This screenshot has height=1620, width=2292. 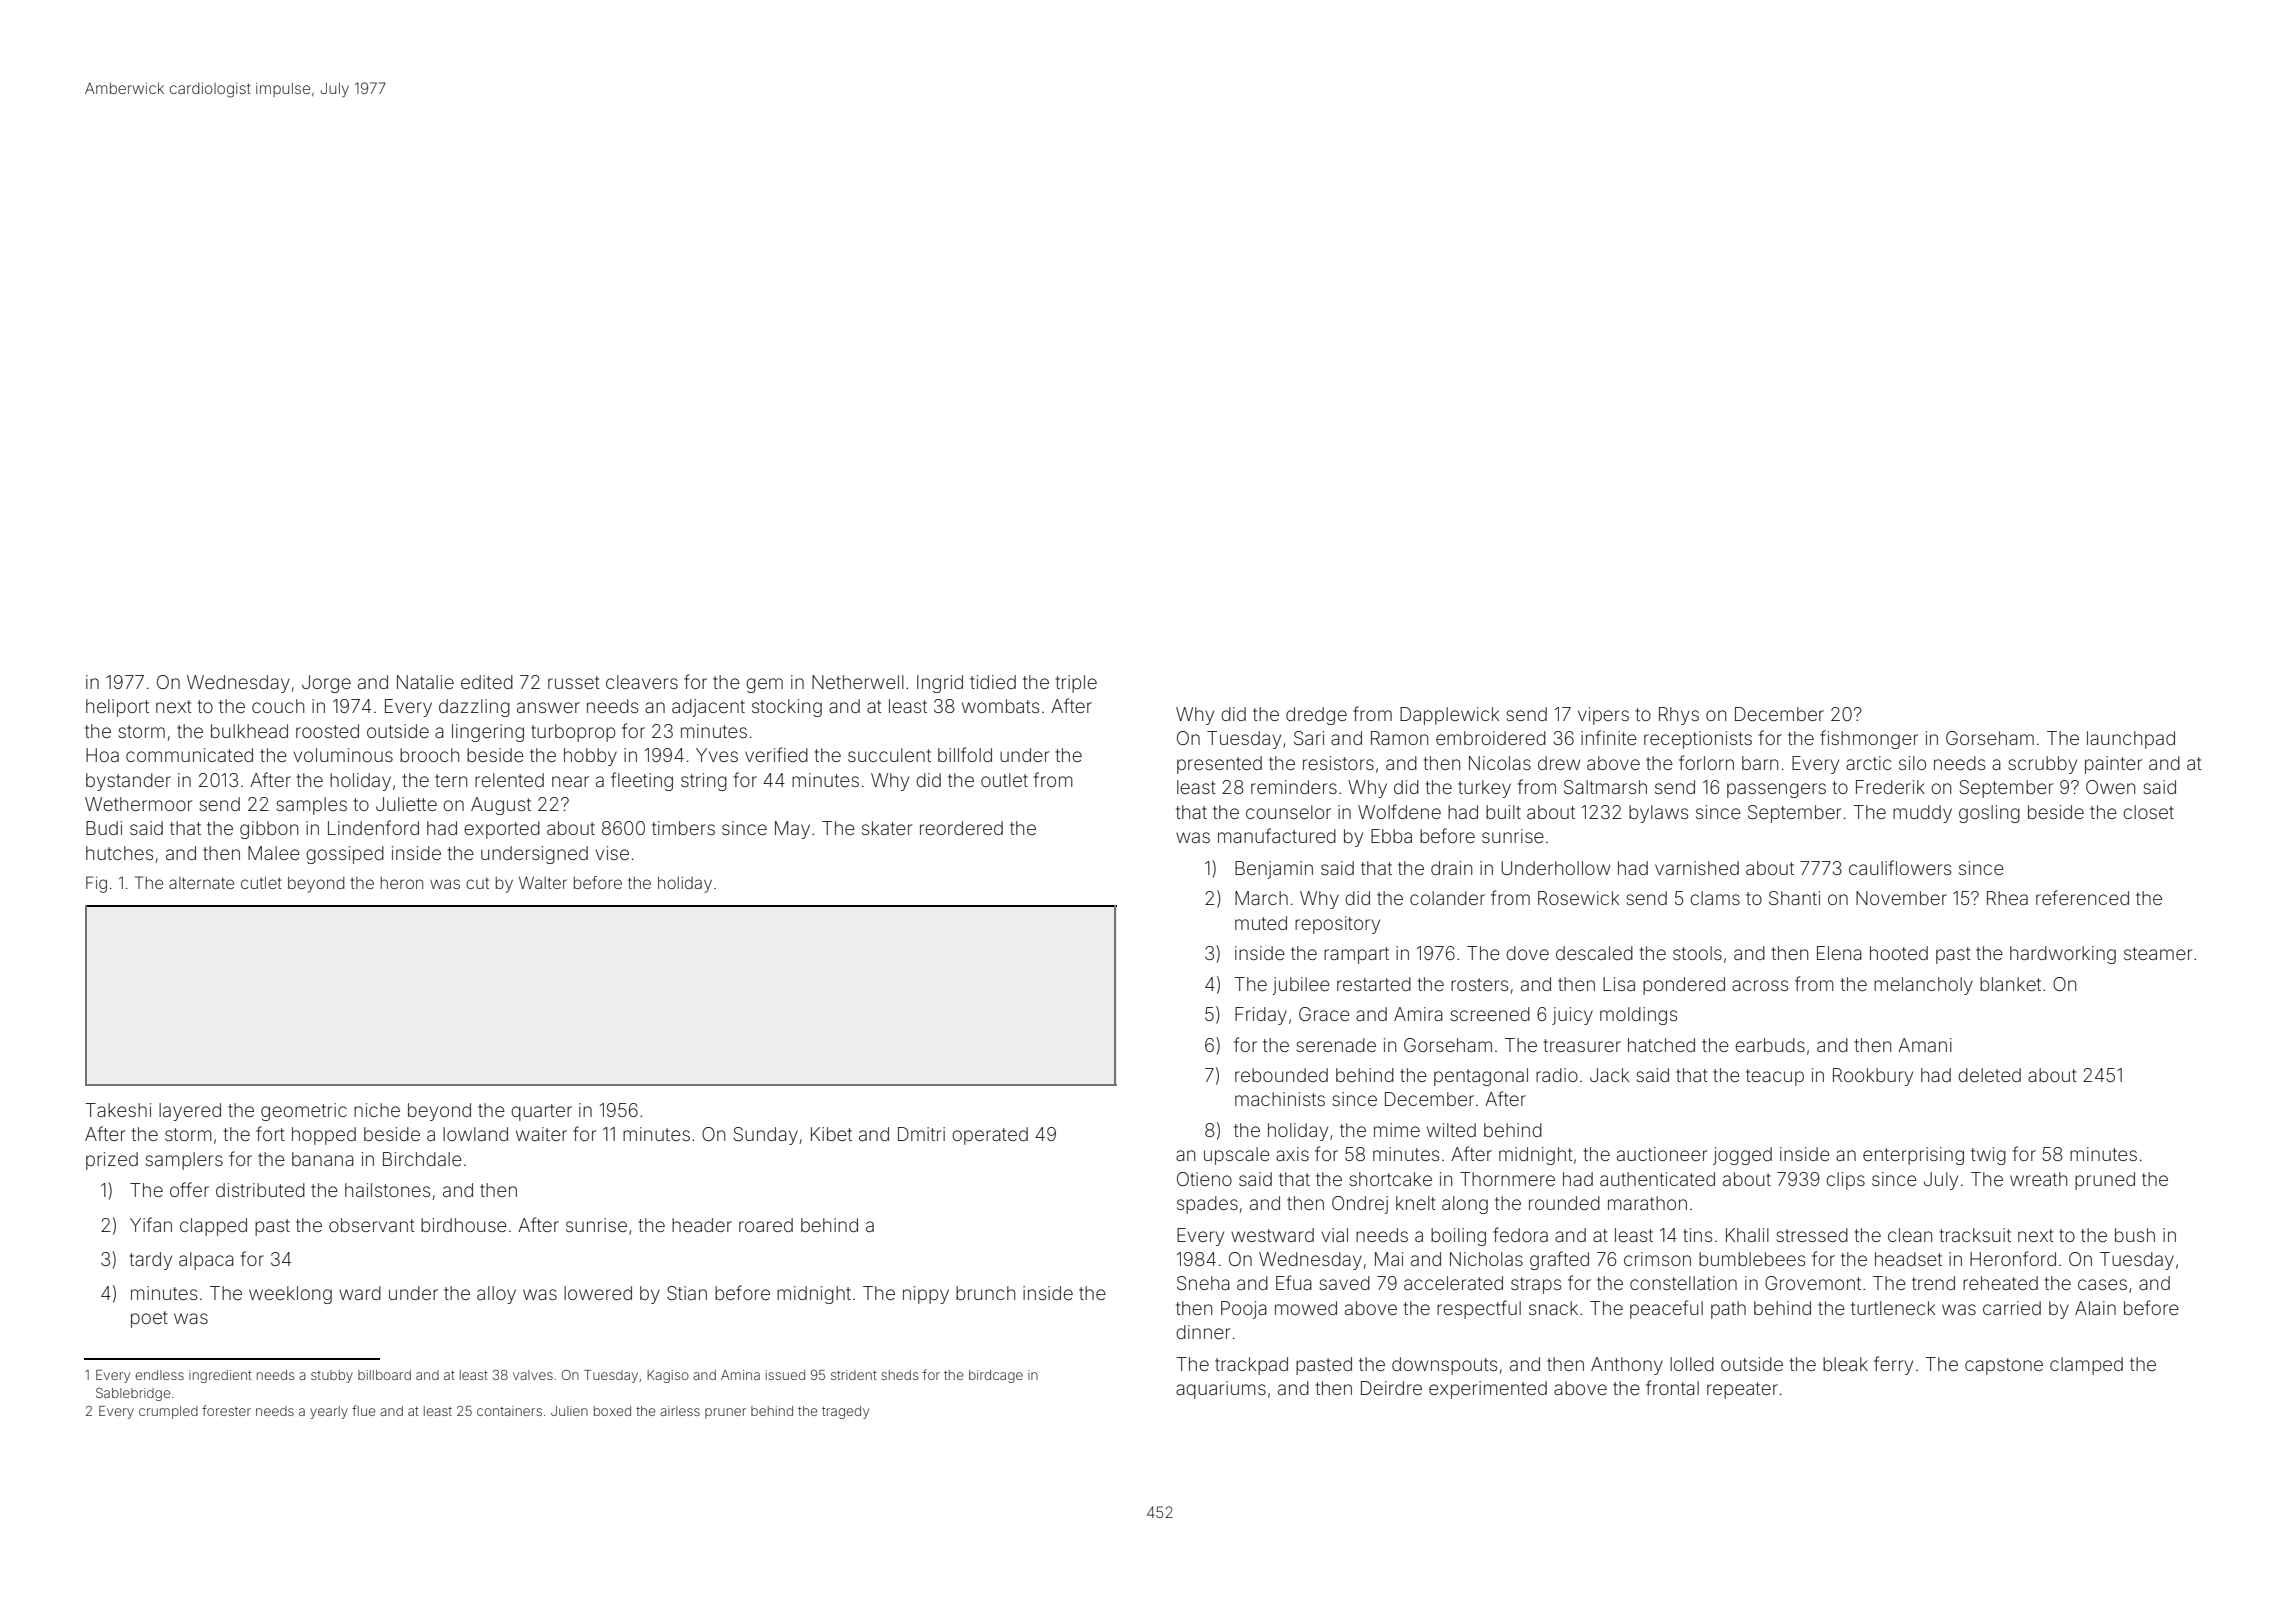 What do you see at coordinates (1397, 1130) in the screenshot?
I see `mime` at bounding box center [1397, 1130].
